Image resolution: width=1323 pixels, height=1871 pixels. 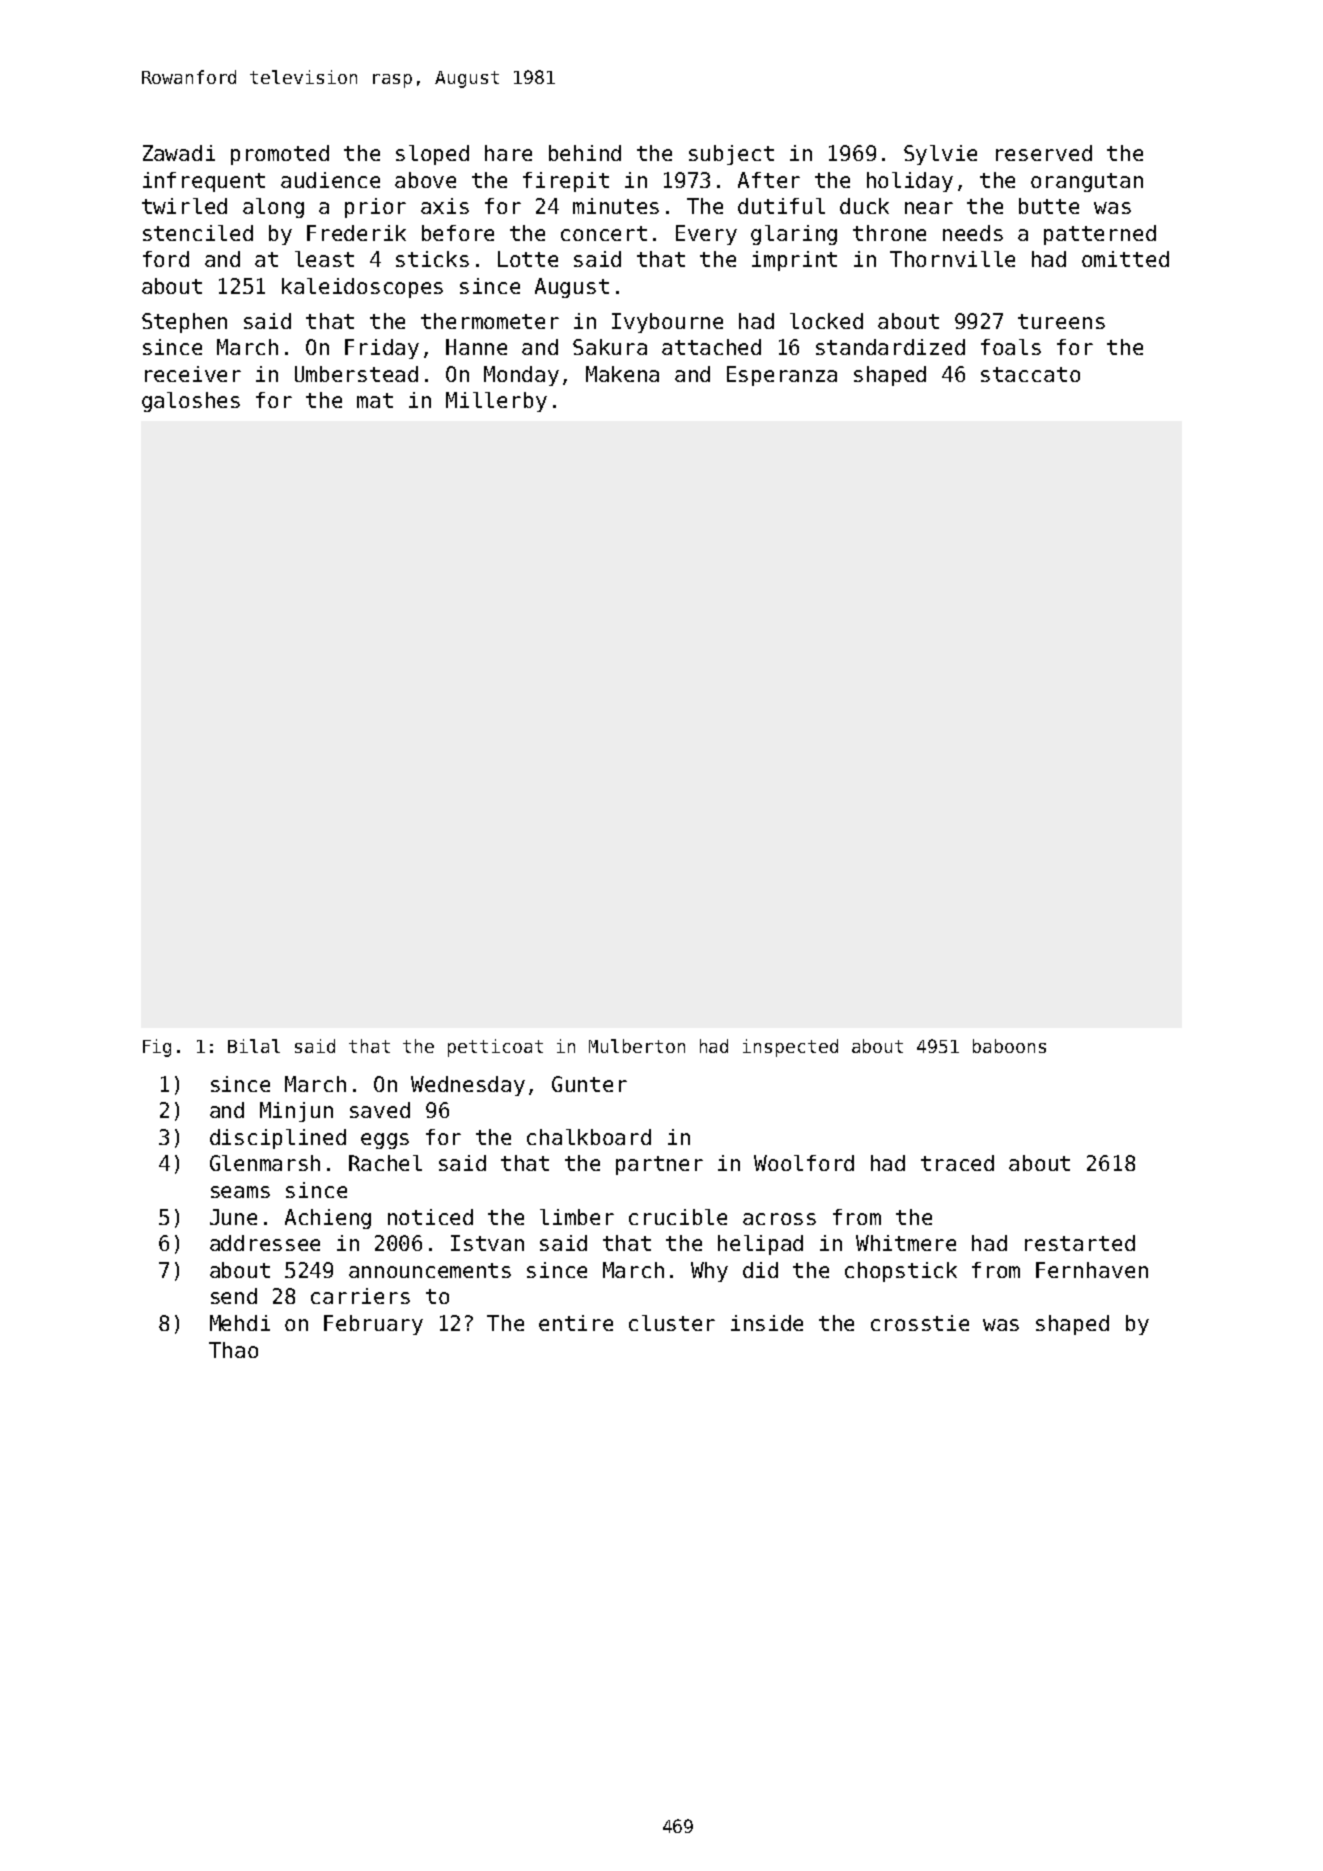 What do you see at coordinates (495, 1048) in the page?
I see `petticoat` at bounding box center [495, 1048].
